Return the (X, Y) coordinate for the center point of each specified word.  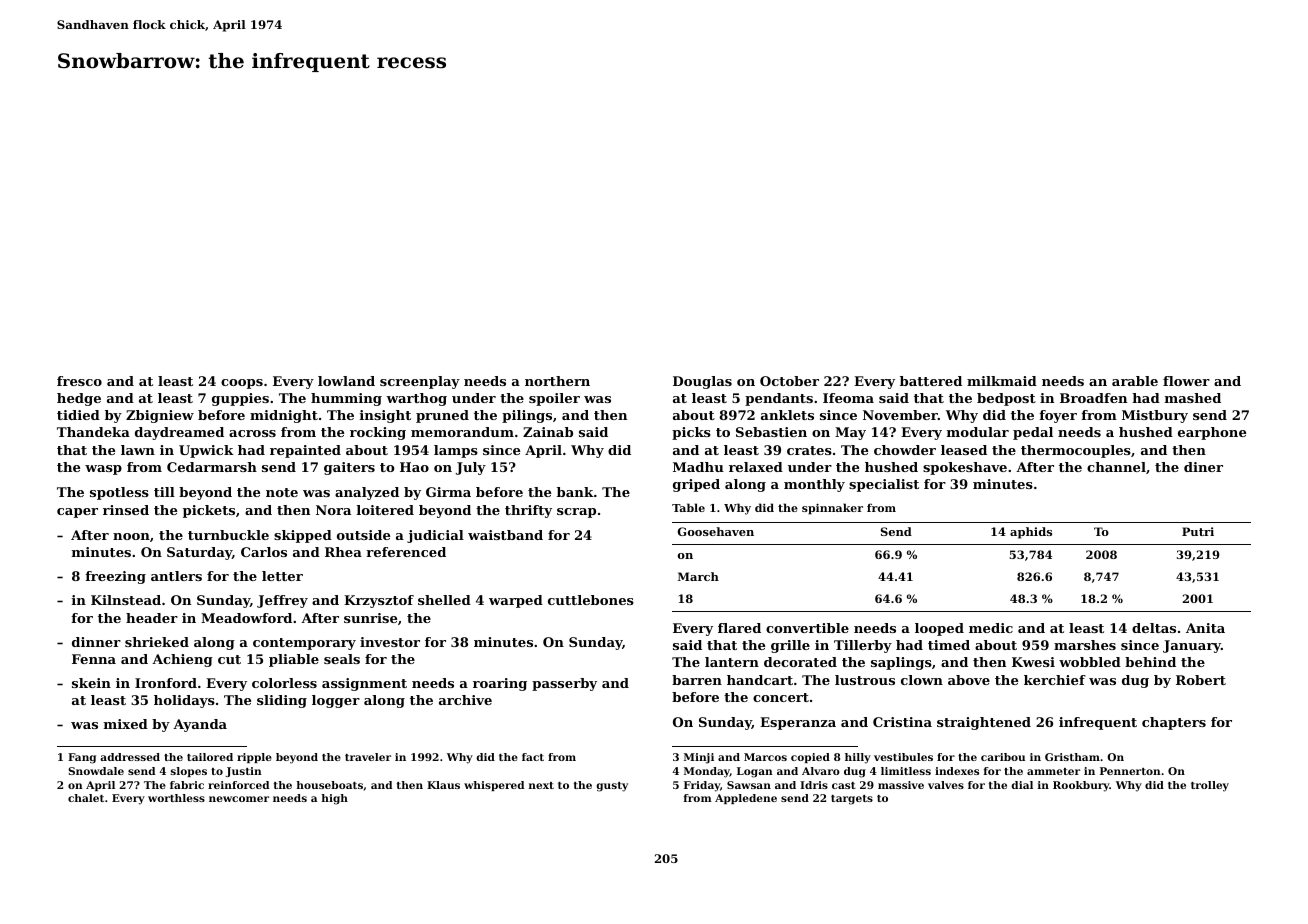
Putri (1198, 531)
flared (739, 628)
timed (949, 645)
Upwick (206, 451)
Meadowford (246, 618)
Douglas (702, 382)
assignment (364, 684)
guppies (240, 399)
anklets (787, 415)
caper (77, 513)
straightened (984, 723)
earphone (1212, 433)
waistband (505, 535)
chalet (86, 798)
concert (781, 697)
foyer (1058, 416)
